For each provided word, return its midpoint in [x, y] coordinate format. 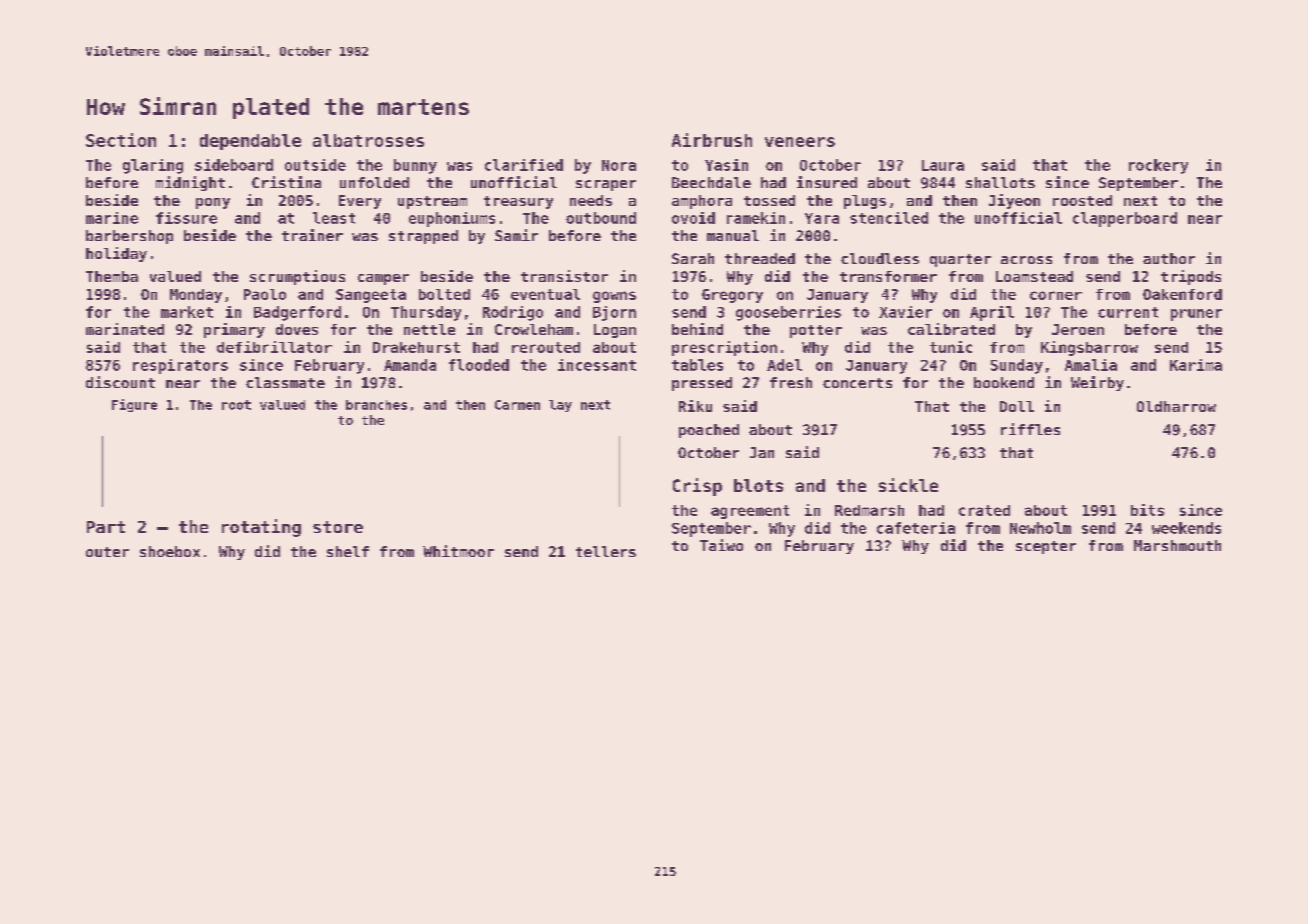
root [236, 405]
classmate [285, 382]
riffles [1030, 429]
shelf [348, 551]
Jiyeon [1014, 201]
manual [733, 235]
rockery [1158, 166]
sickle [908, 485]
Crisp [697, 487]
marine [112, 218]
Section [121, 140]
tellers [606, 551]
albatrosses [368, 140]
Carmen [517, 405]
